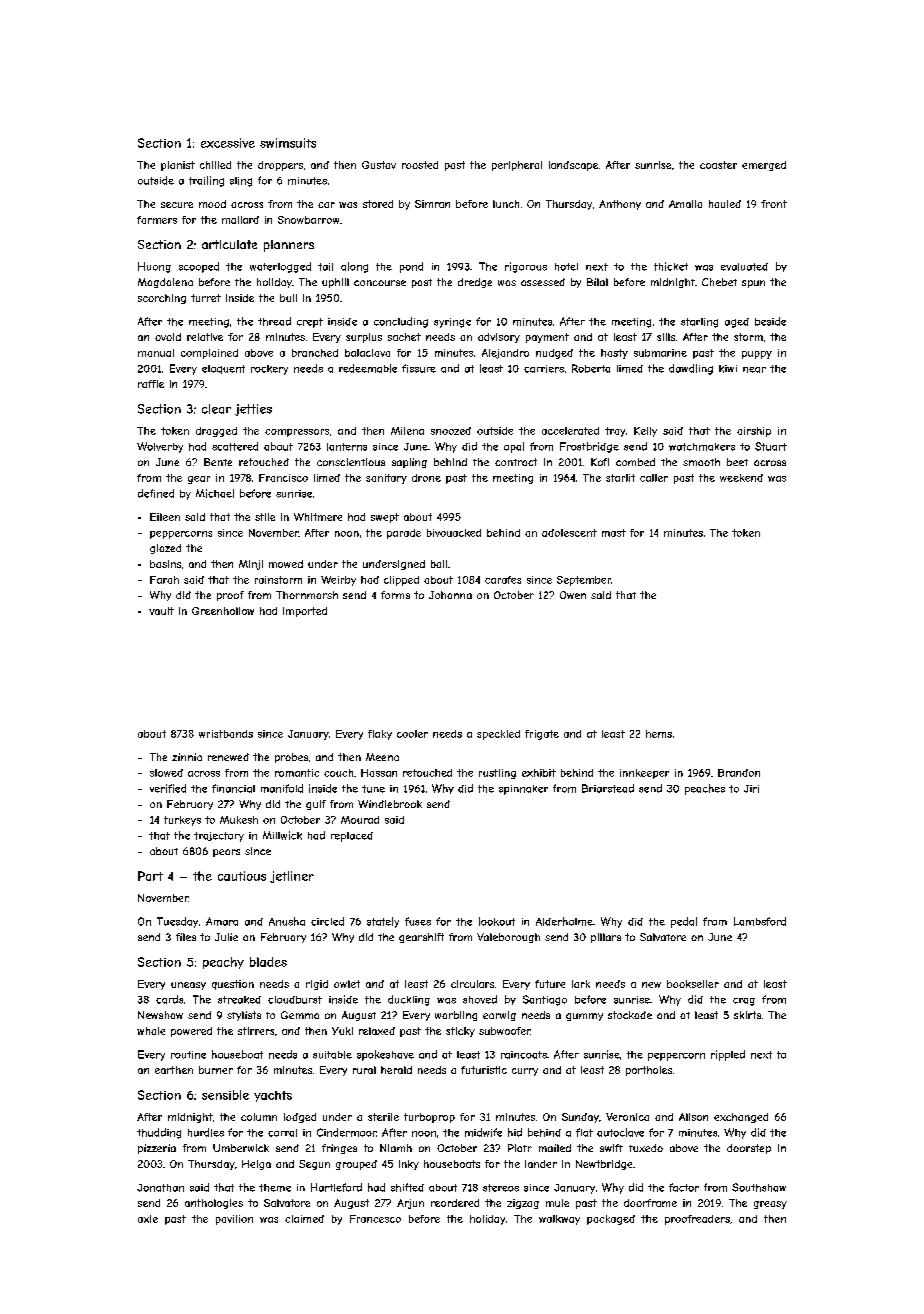 This page has width=924, height=1314. I want to click on flaky, so click(380, 735).
